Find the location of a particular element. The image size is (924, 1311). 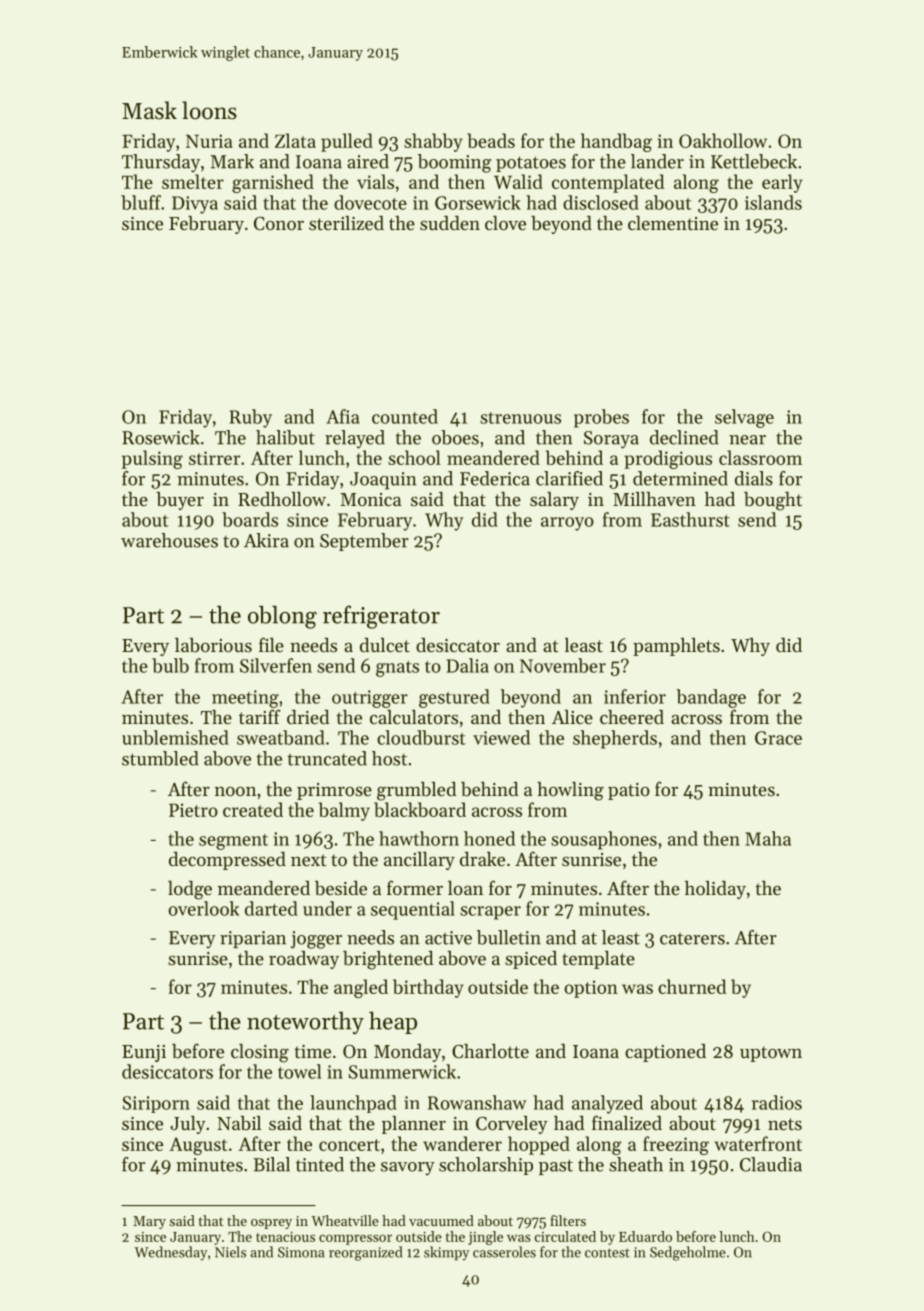

strenuous is located at coordinates (520, 418).
